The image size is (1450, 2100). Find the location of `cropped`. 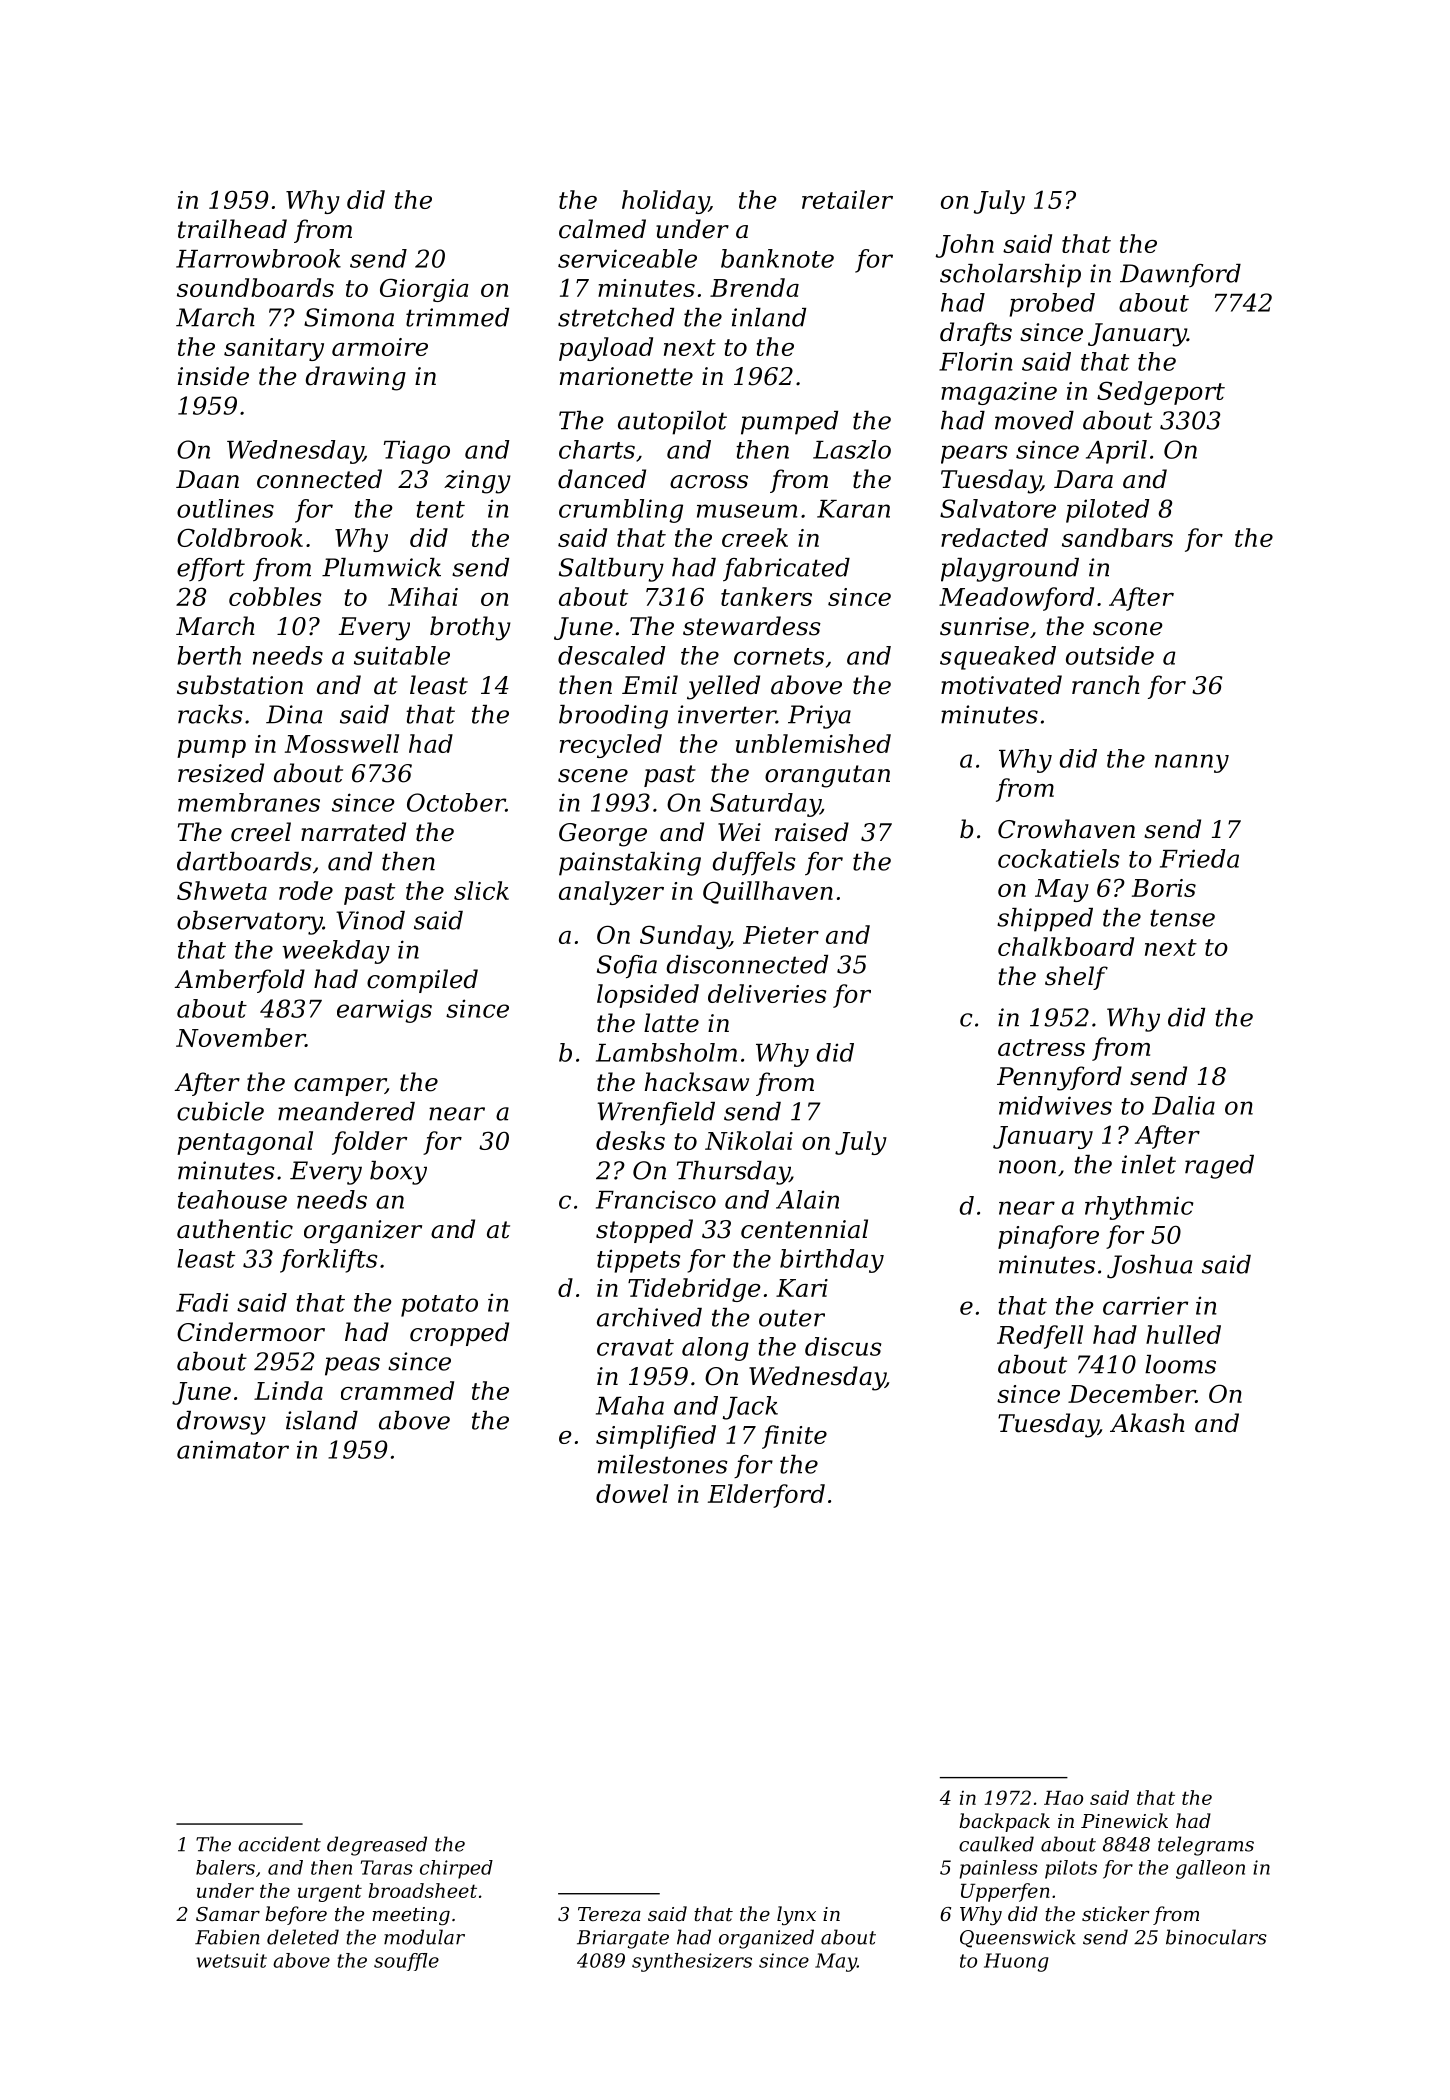

cropped is located at coordinates (459, 1334).
